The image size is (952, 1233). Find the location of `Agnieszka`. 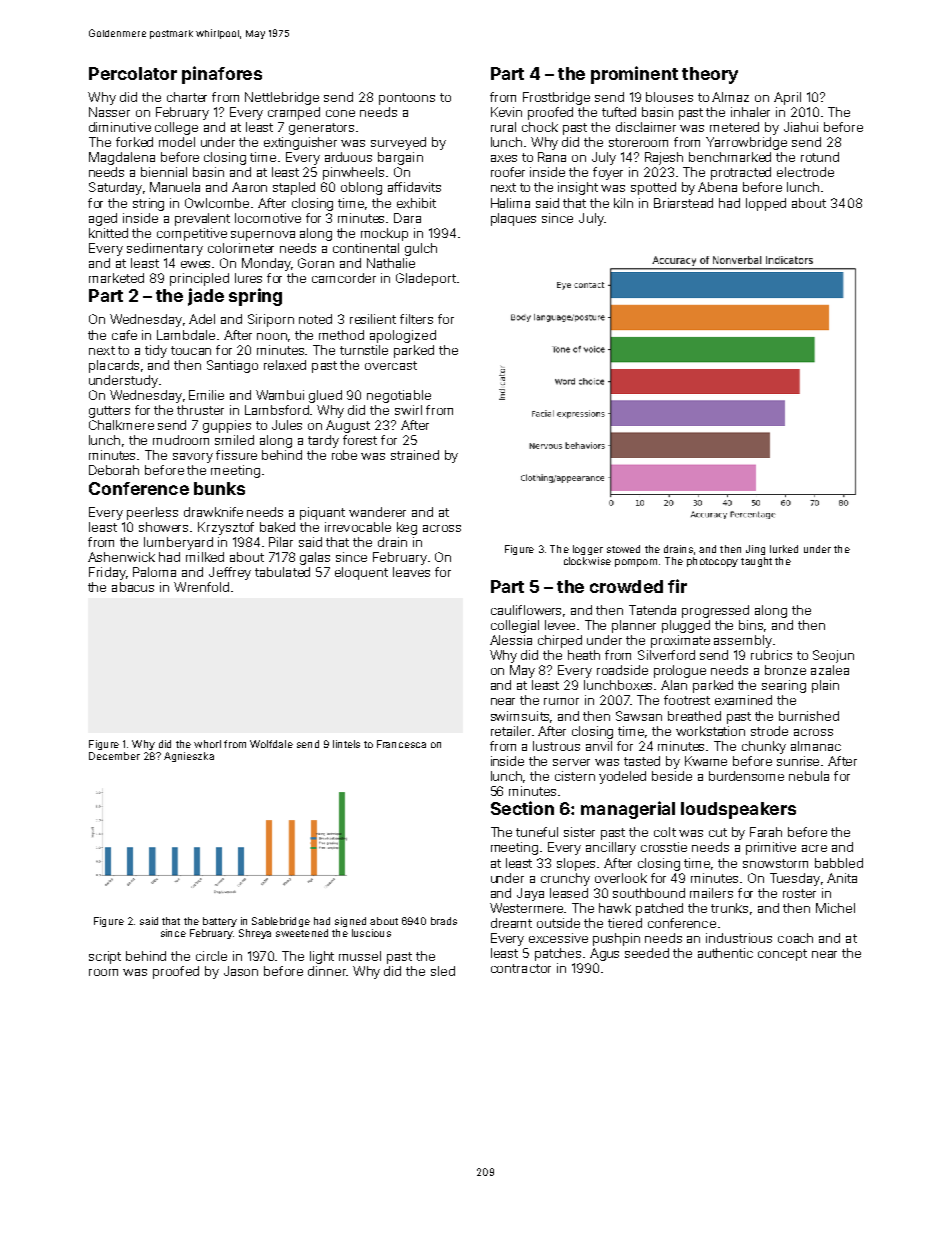

Agnieszka is located at coordinates (189, 757).
